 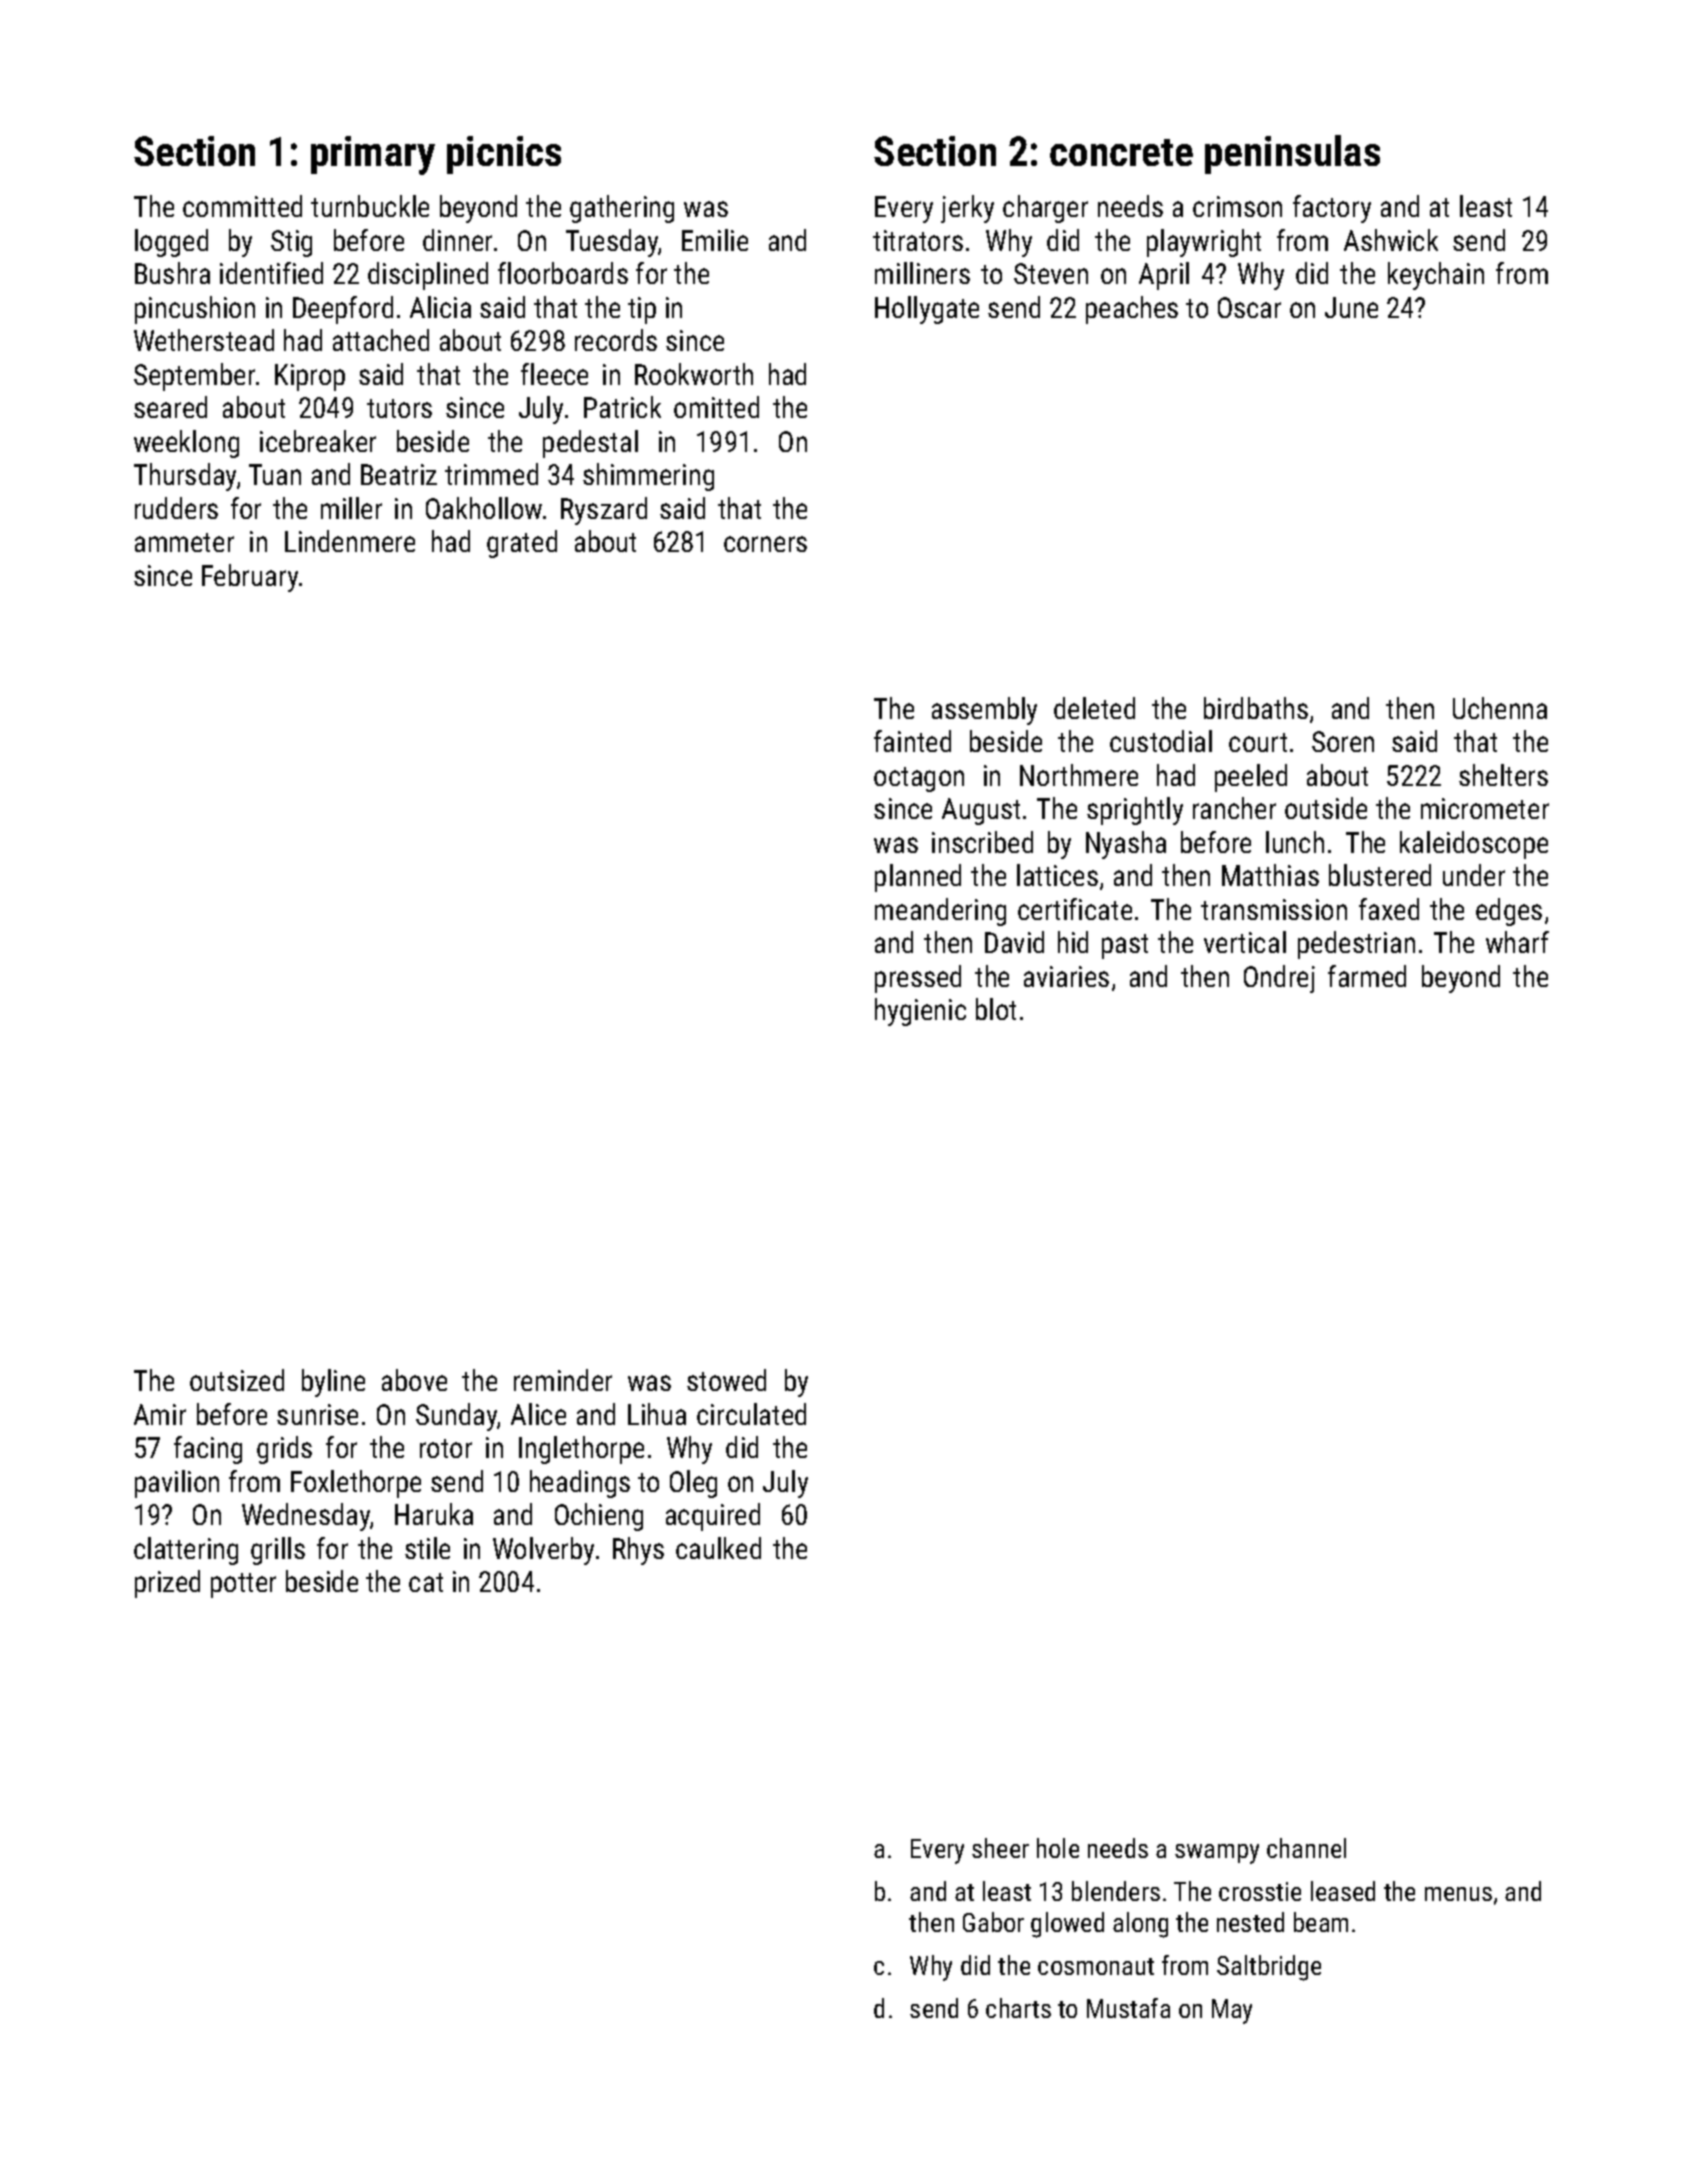 What do you see at coordinates (1128, 2008) in the image?
I see `Mustafa` at bounding box center [1128, 2008].
